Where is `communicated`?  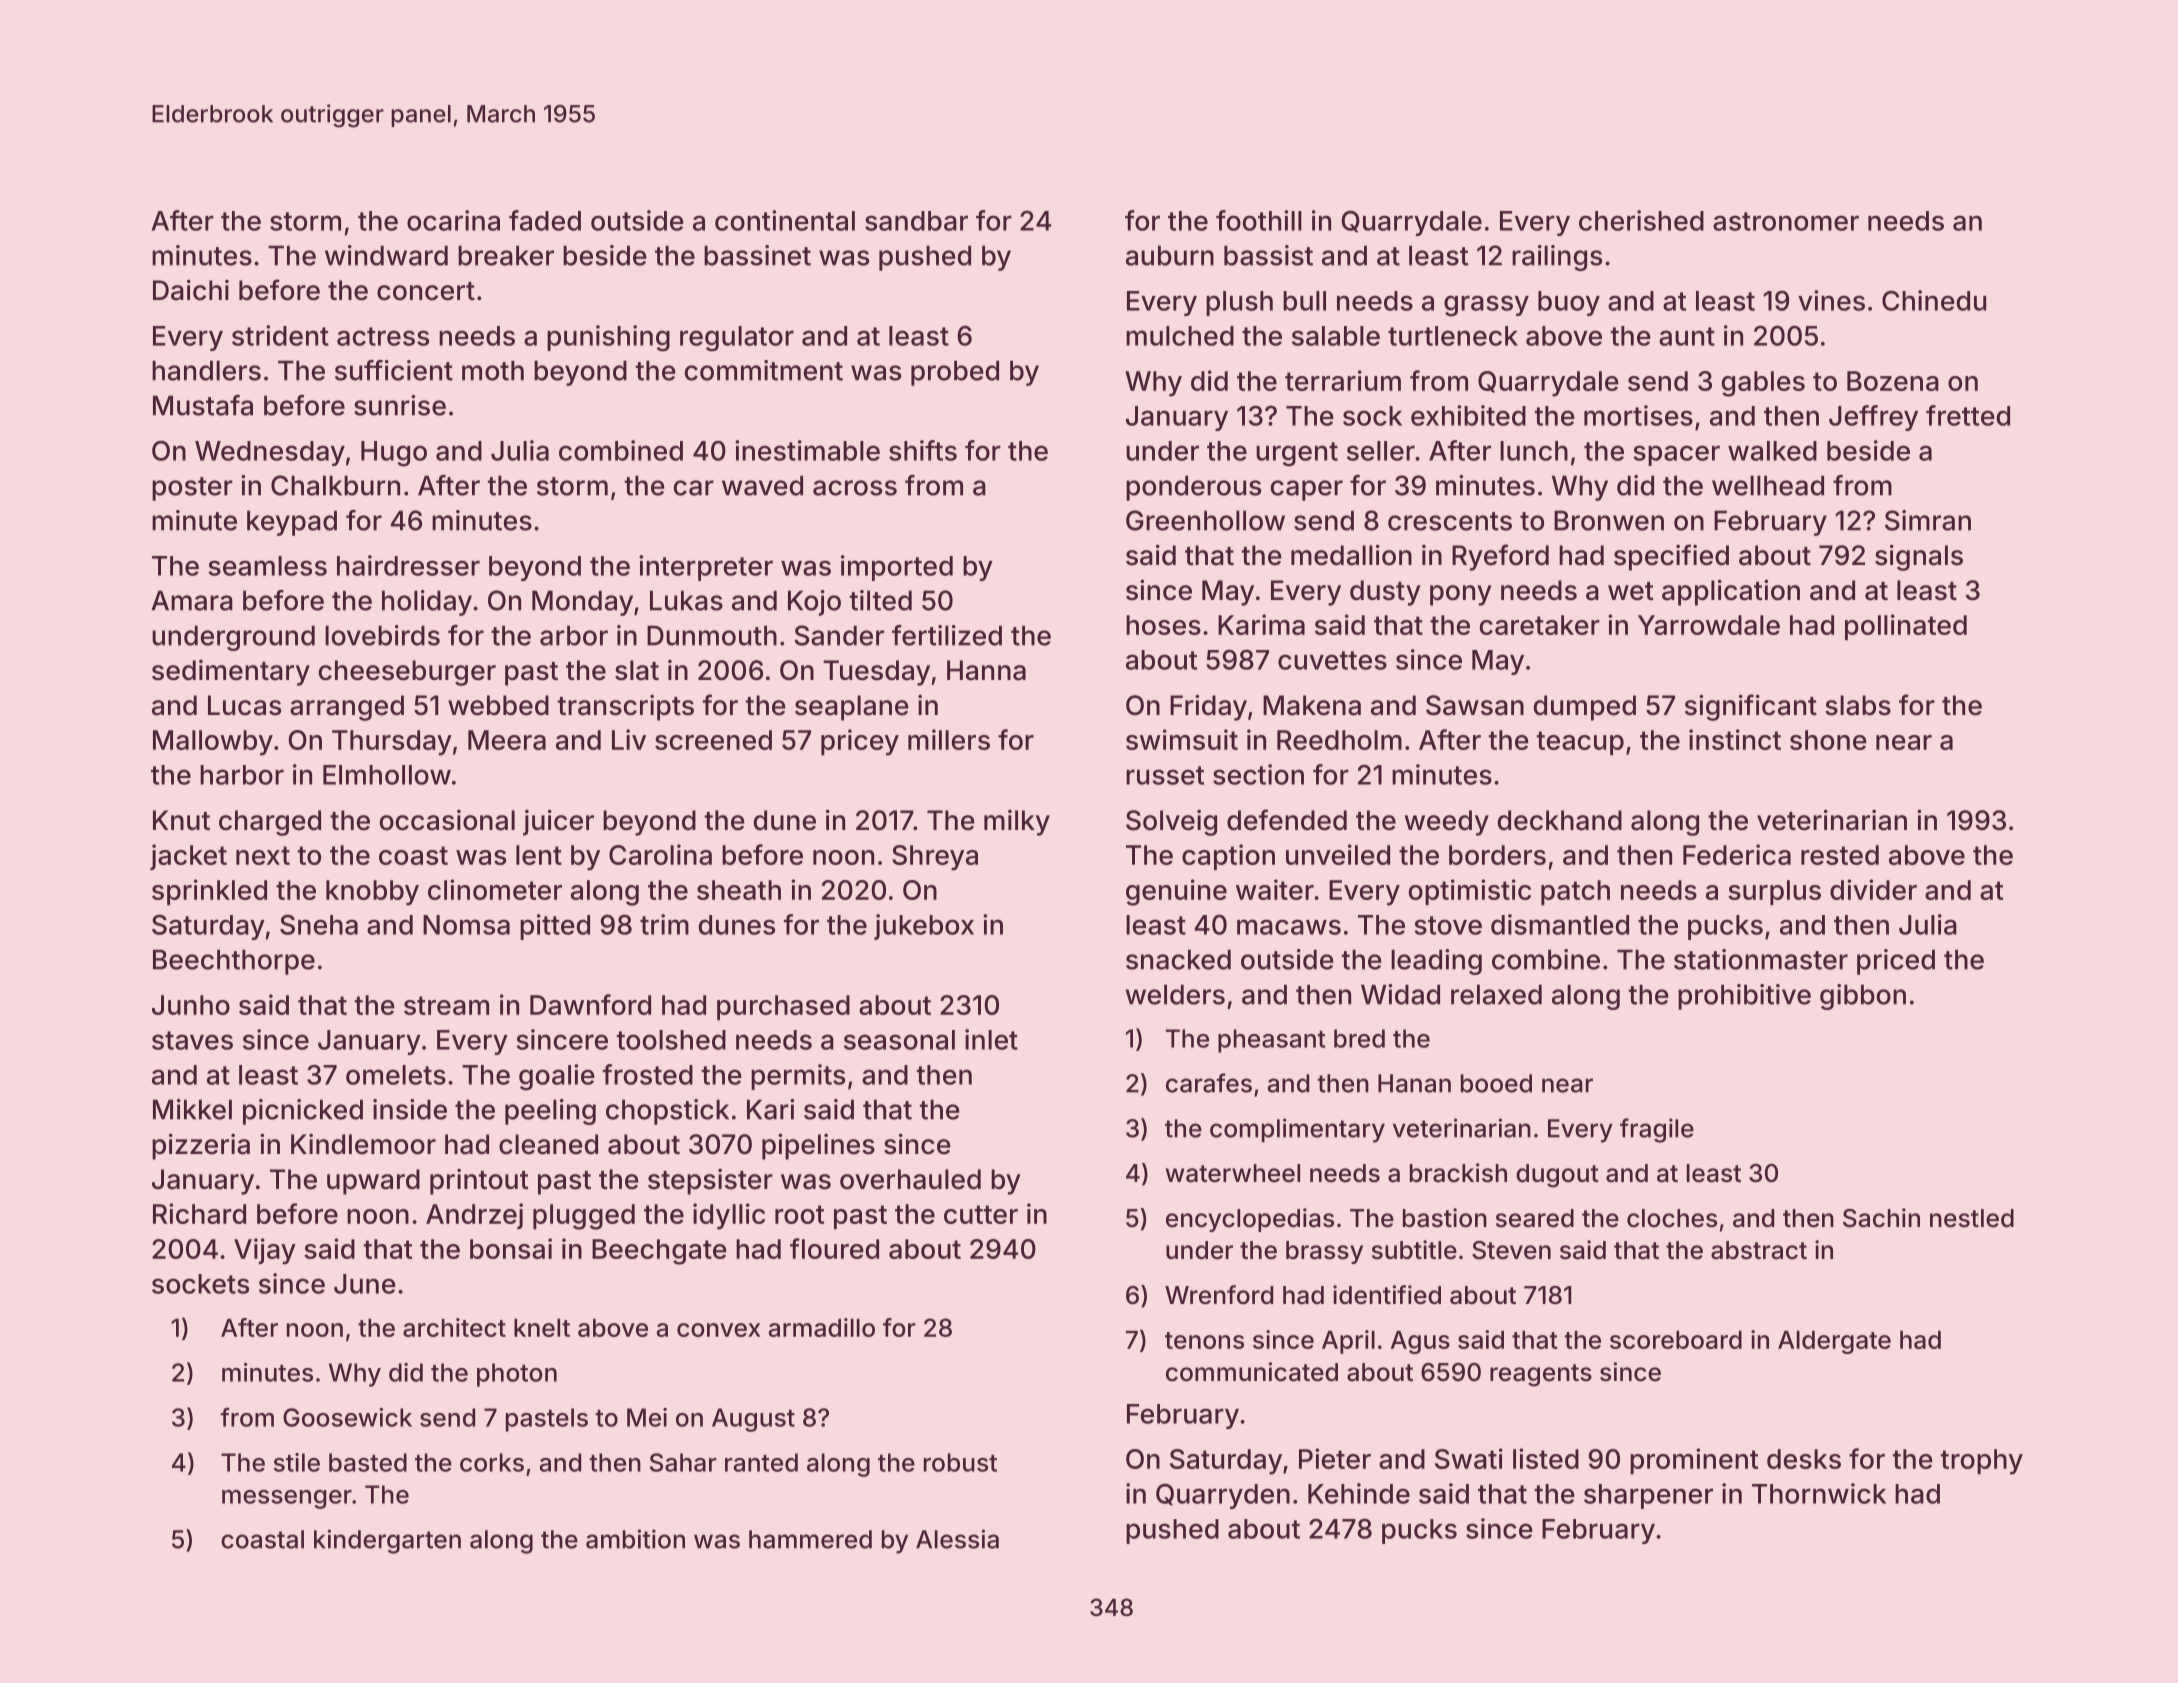 communicated is located at coordinates (1252, 1372).
